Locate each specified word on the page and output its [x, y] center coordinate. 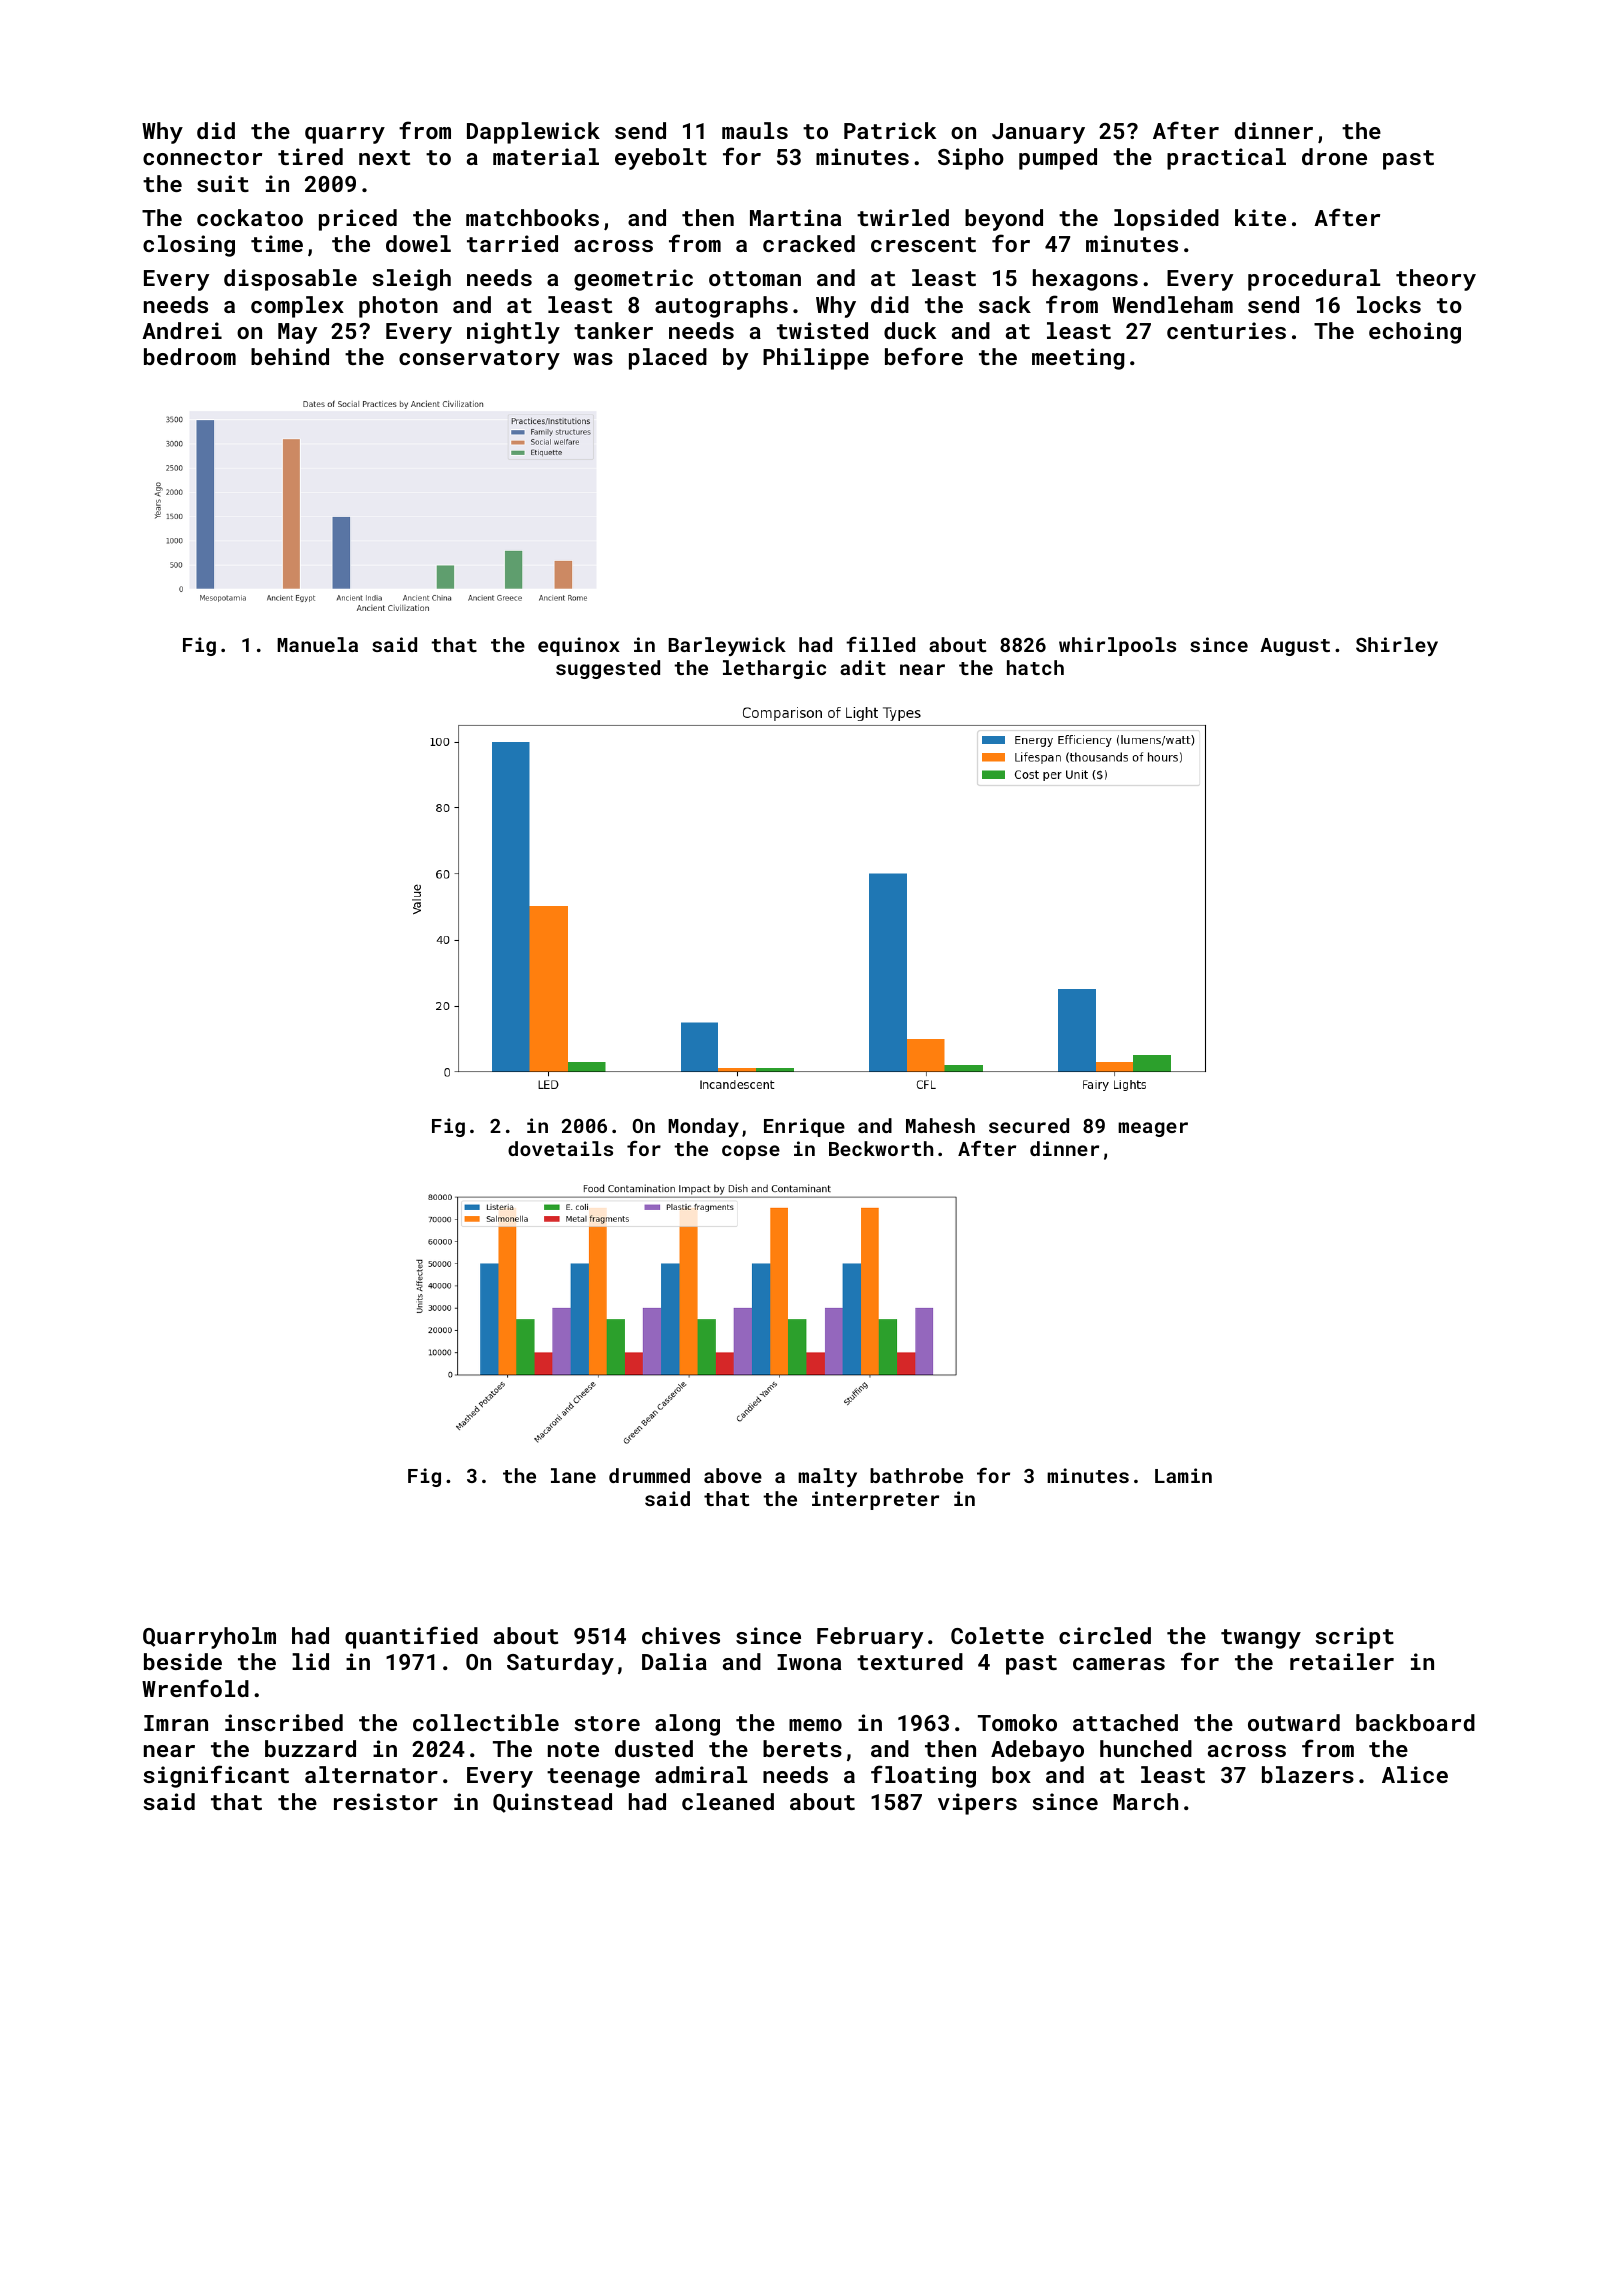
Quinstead [552, 1803]
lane [573, 1475]
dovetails [560, 1148]
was [593, 359]
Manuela [317, 644]
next [384, 157]
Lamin [1183, 1475]
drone [1334, 156]
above [733, 1475]
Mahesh [940, 1125]
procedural [1314, 280]
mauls [755, 130]
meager [1153, 1129]
